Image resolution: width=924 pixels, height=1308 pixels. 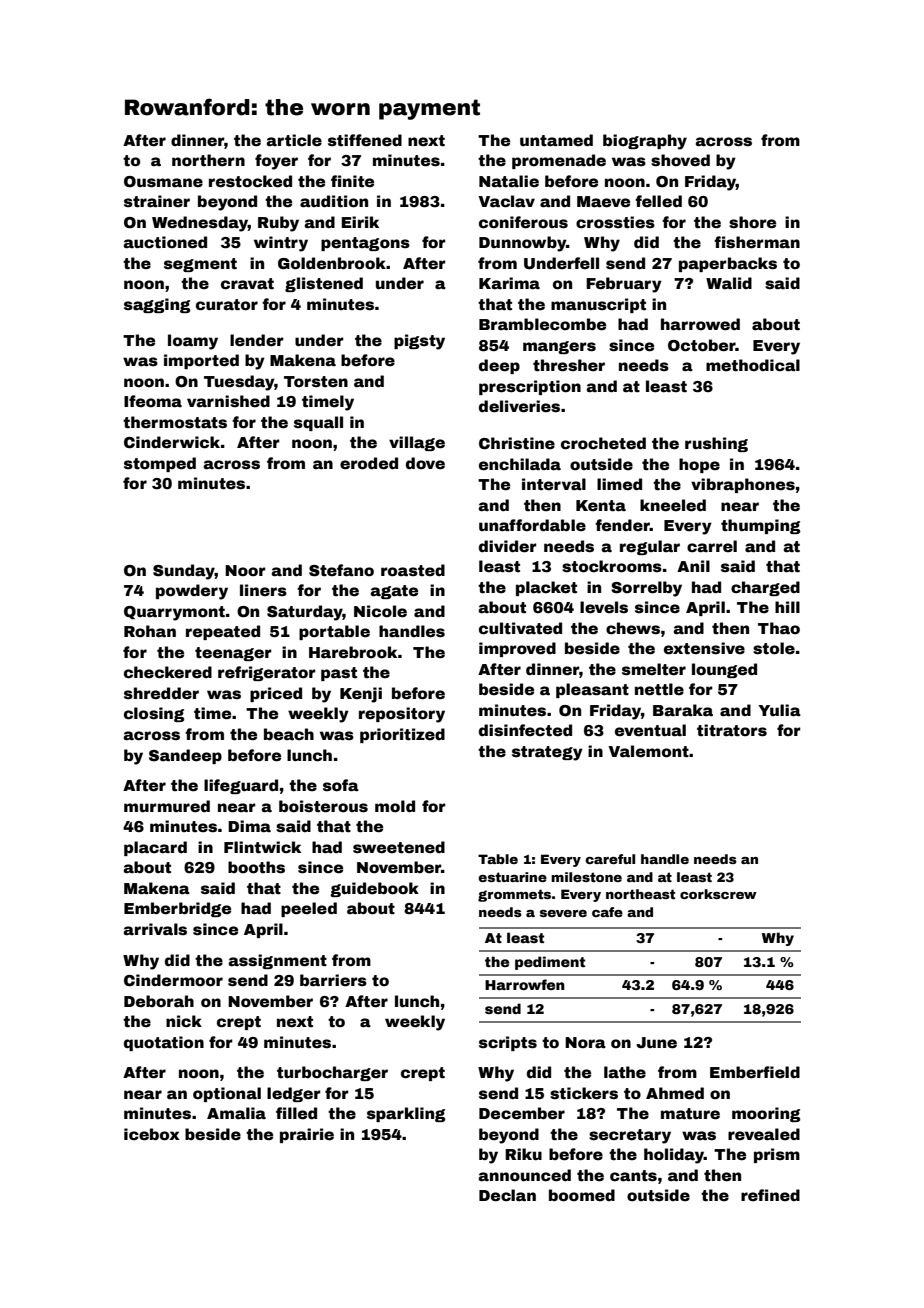 I want to click on sagging, so click(x=157, y=305).
